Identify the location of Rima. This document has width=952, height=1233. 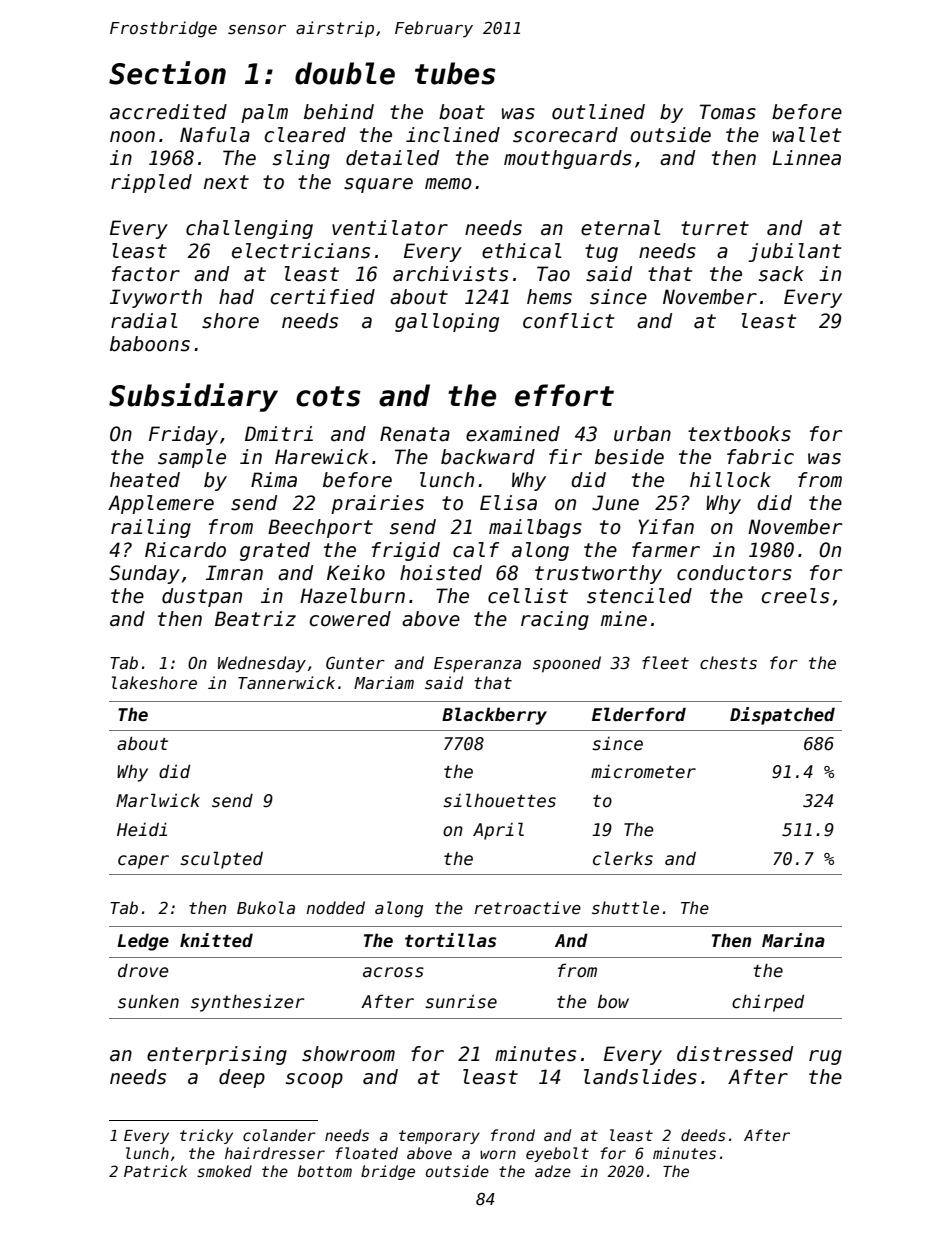
(274, 480).
